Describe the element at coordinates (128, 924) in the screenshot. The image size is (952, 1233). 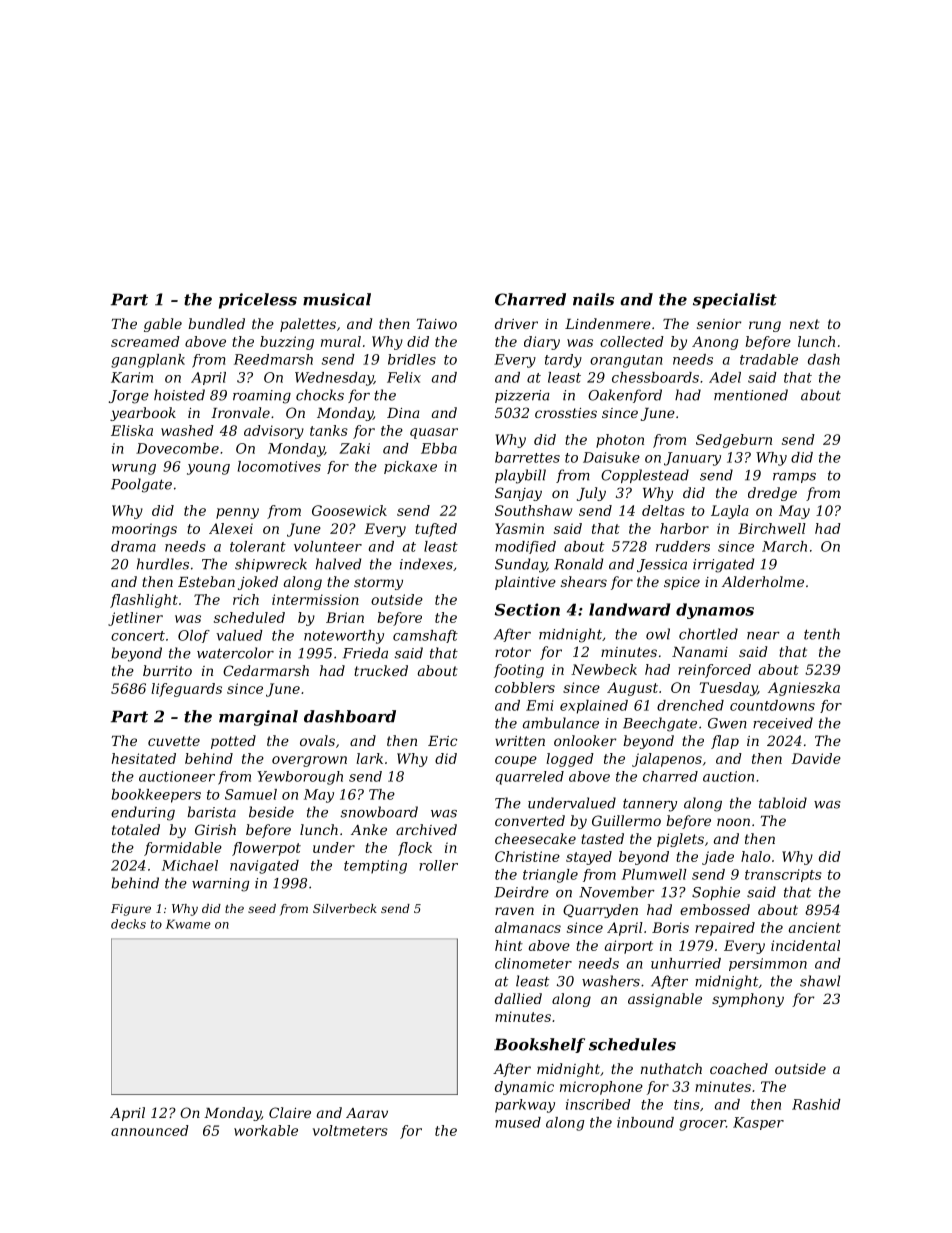
I see `decks` at that location.
